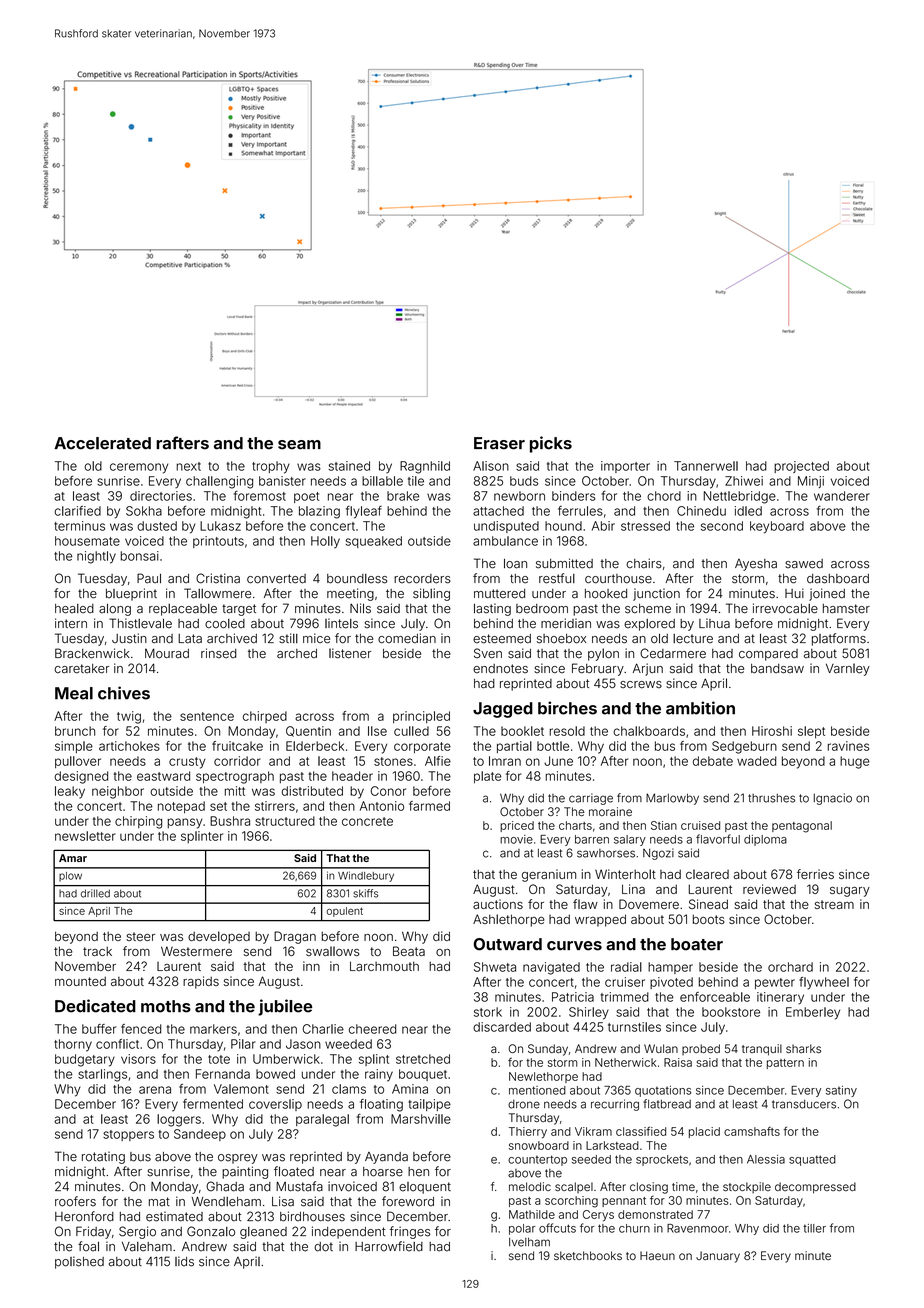  I want to click on diploma, so click(765, 840).
